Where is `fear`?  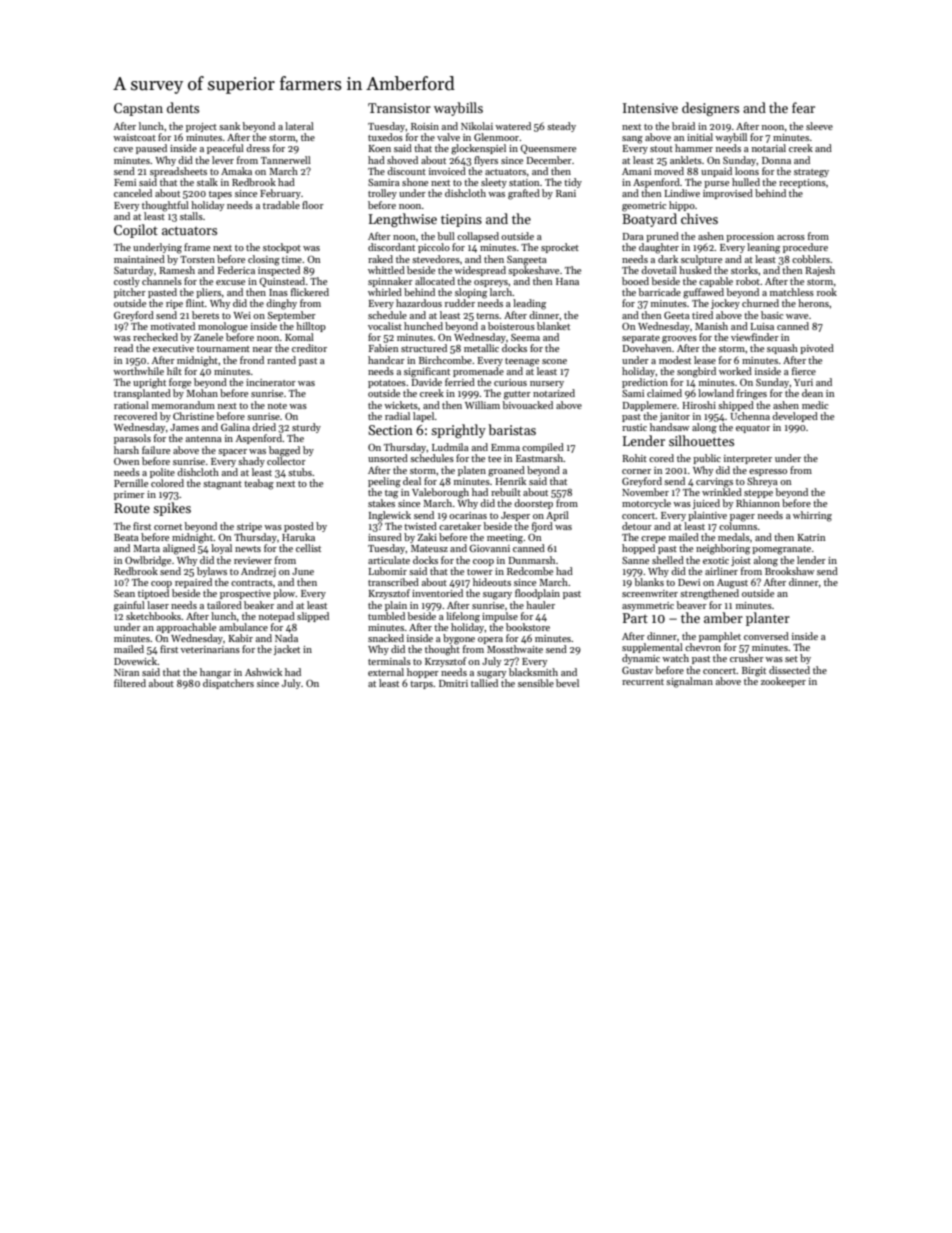 fear is located at coordinates (803, 107).
